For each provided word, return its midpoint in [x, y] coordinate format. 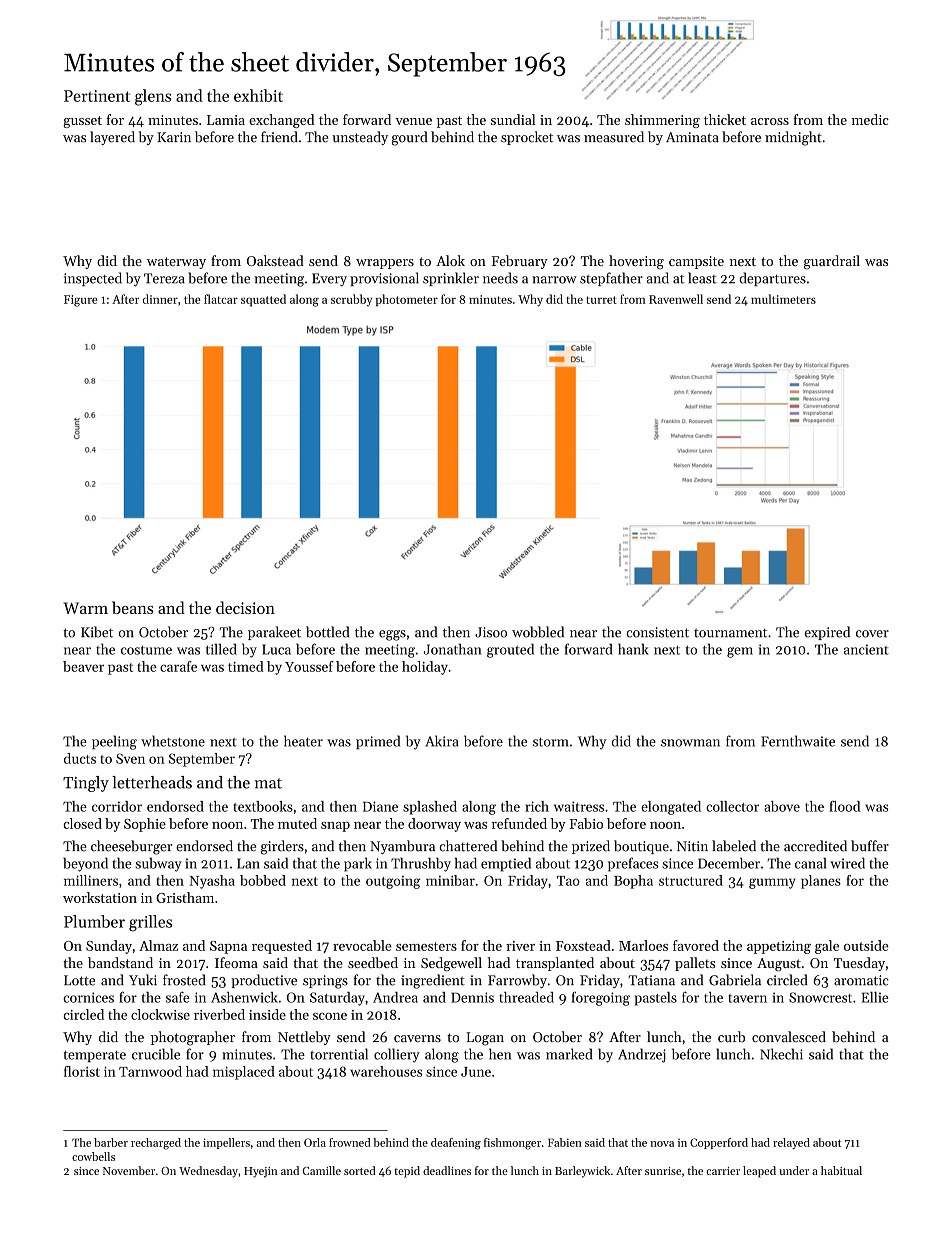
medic [870, 119]
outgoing [393, 882]
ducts [80, 758]
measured [614, 137]
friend [279, 137]
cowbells [93, 1156]
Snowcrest [820, 997]
